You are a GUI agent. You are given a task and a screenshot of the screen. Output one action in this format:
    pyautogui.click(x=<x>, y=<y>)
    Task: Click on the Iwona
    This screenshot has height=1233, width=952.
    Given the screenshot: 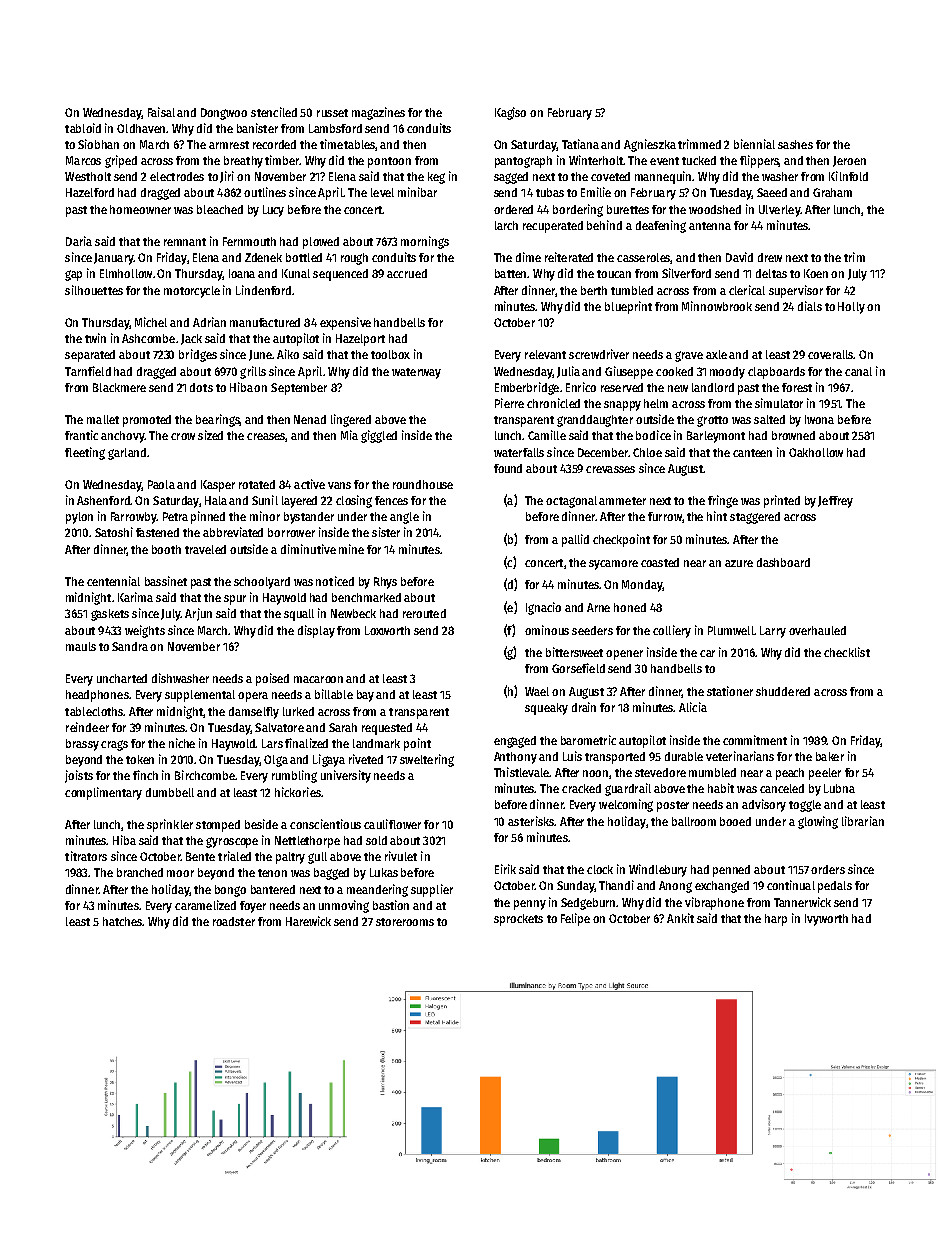 What is the action you would take?
    pyautogui.click(x=819, y=419)
